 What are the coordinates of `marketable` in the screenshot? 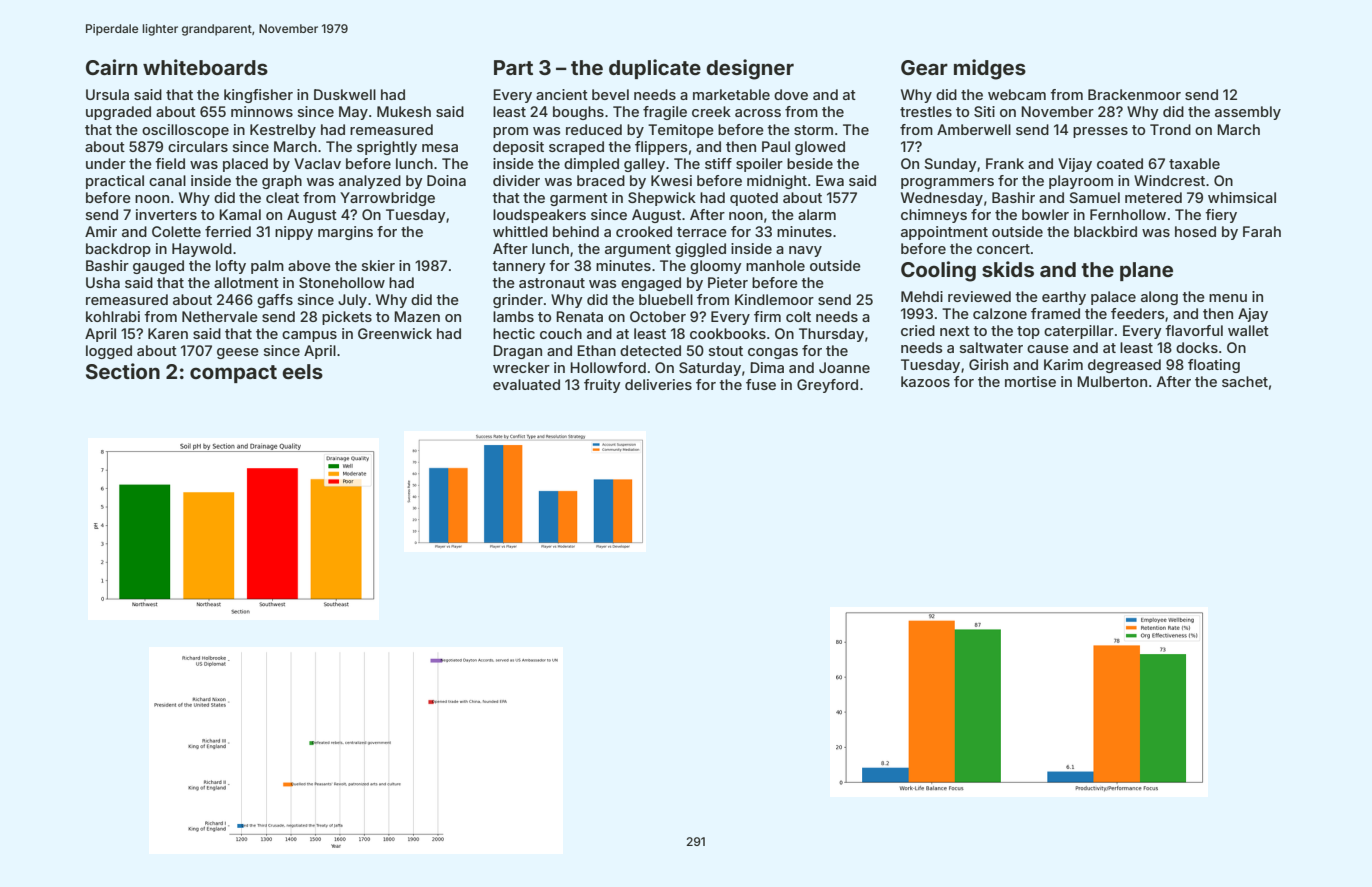 It's located at (731, 94).
